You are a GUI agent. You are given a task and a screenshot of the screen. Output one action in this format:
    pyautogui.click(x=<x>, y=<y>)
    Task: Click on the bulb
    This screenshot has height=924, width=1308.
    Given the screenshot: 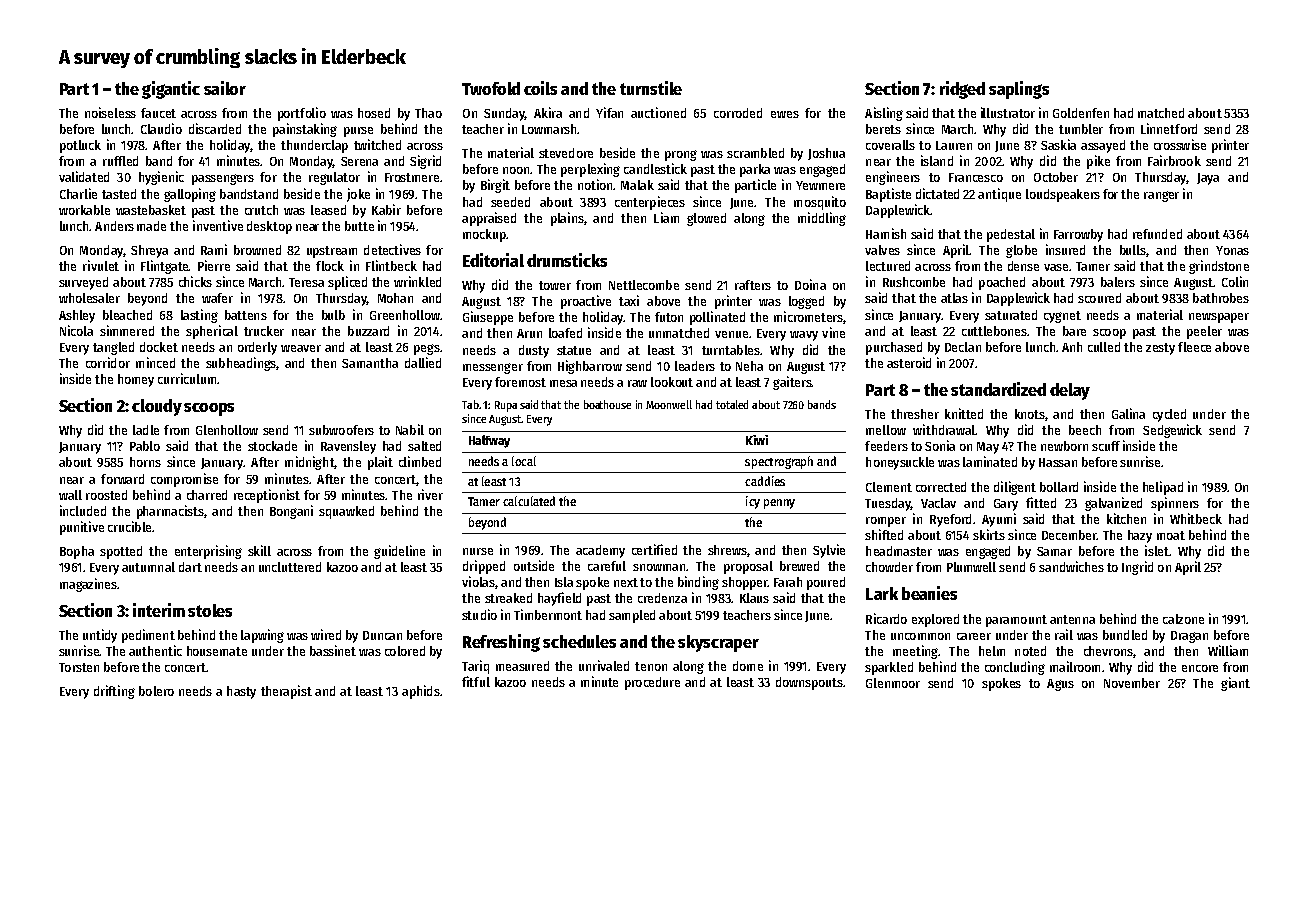 What is the action you would take?
    pyautogui.click(x=333, y=315)
